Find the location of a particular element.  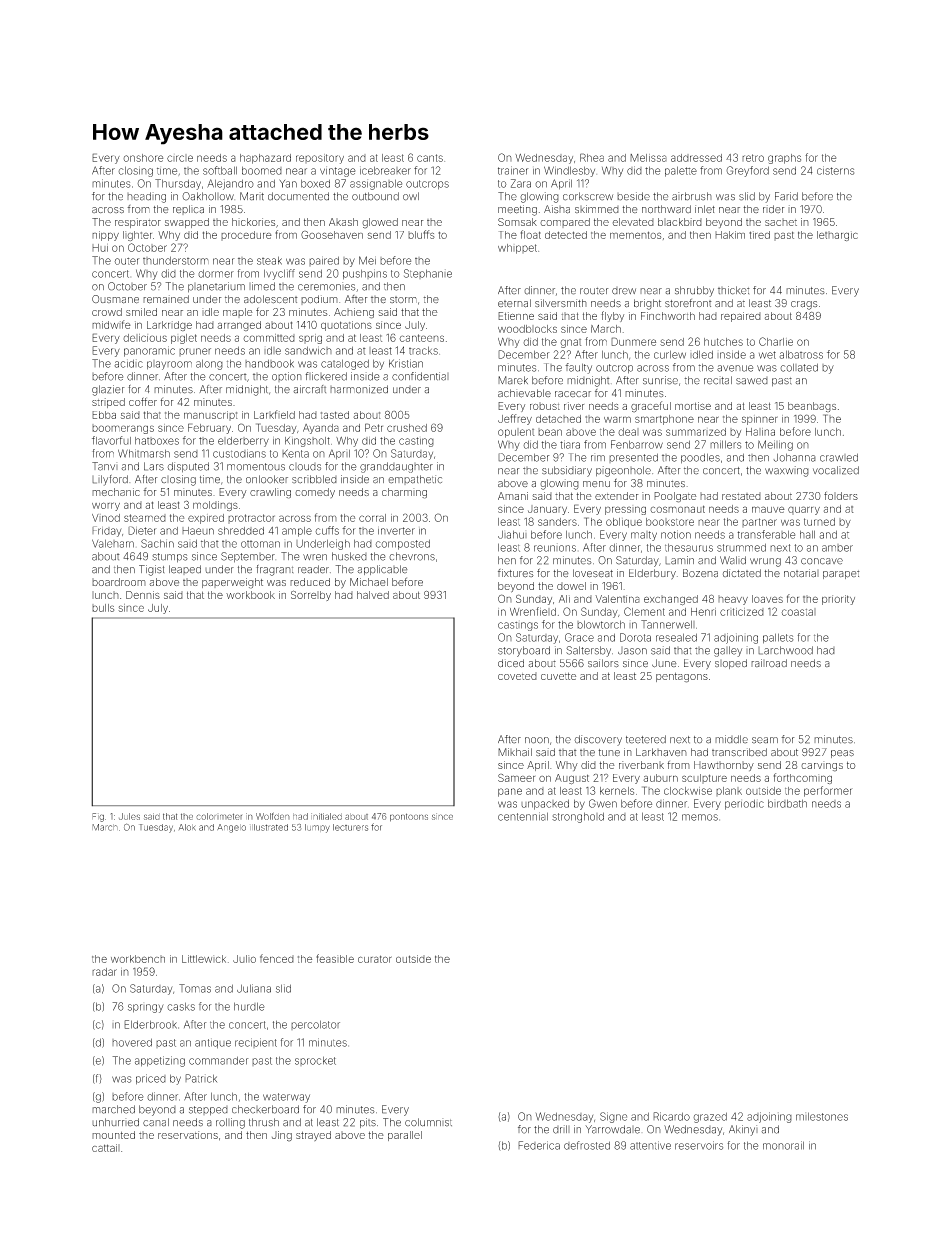

addressed is located at coordinates (696, 158).
